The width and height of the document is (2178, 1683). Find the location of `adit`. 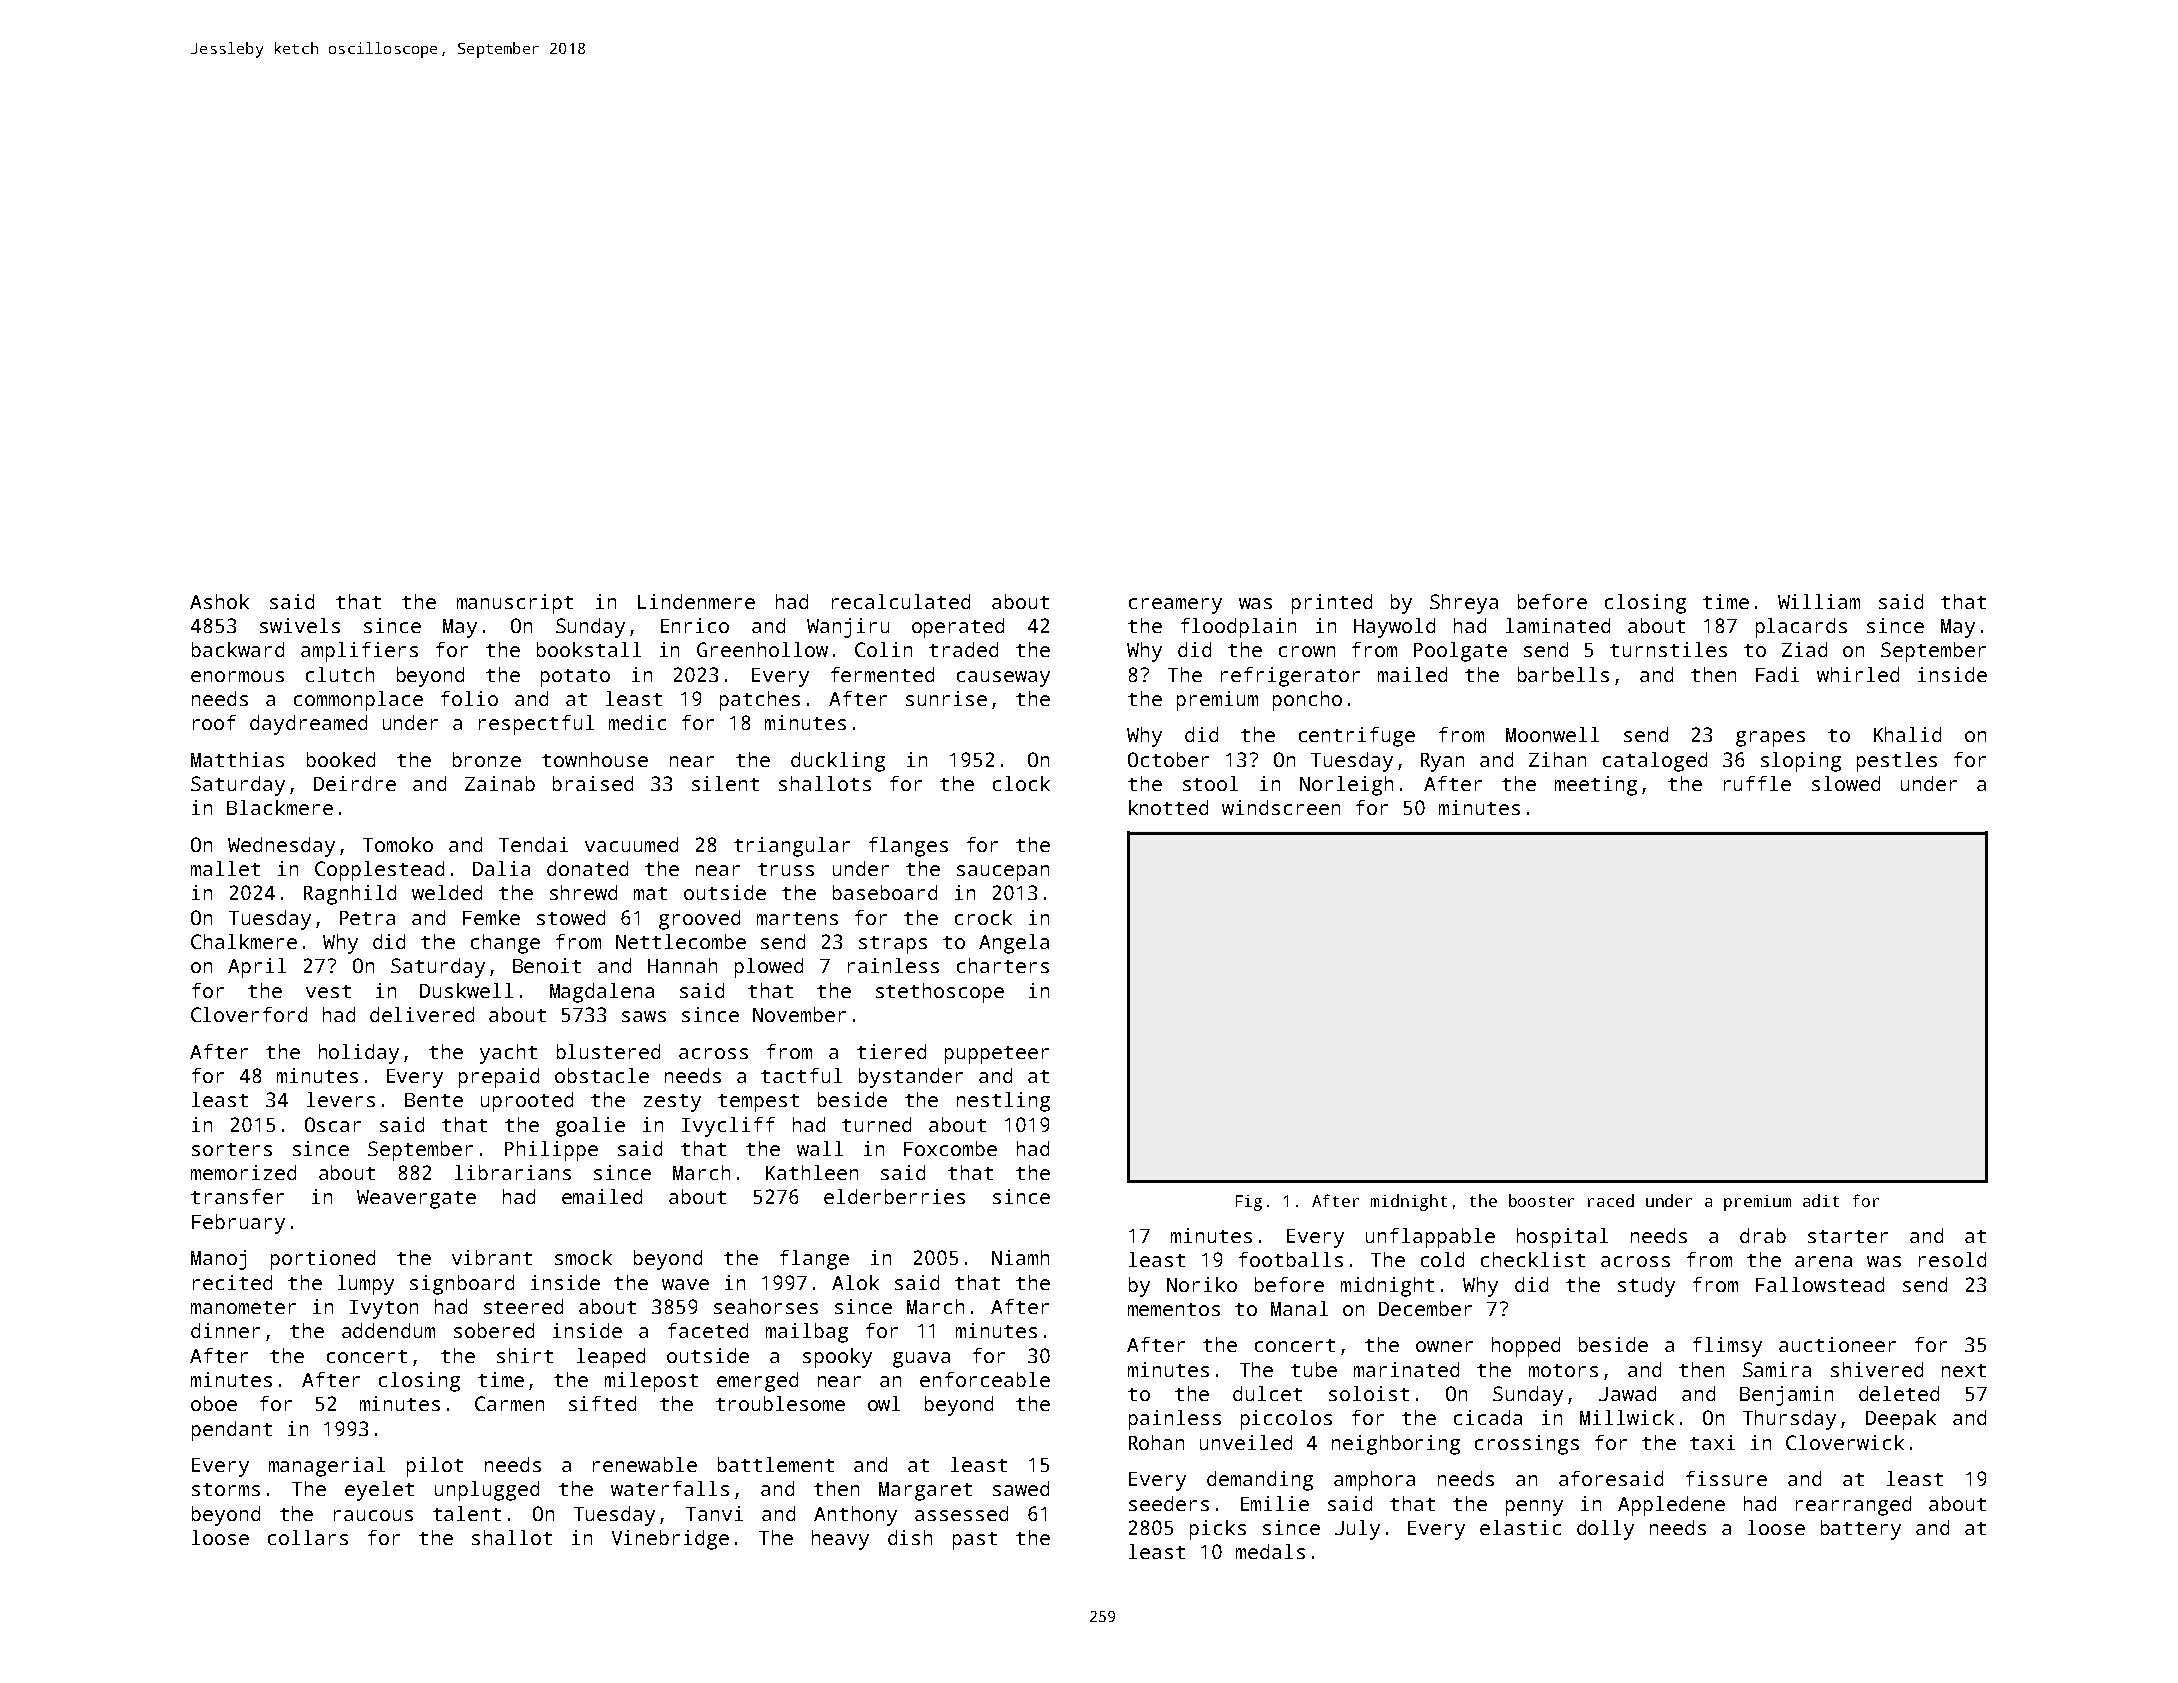

adit is located at coordinates (1821, 1200).
